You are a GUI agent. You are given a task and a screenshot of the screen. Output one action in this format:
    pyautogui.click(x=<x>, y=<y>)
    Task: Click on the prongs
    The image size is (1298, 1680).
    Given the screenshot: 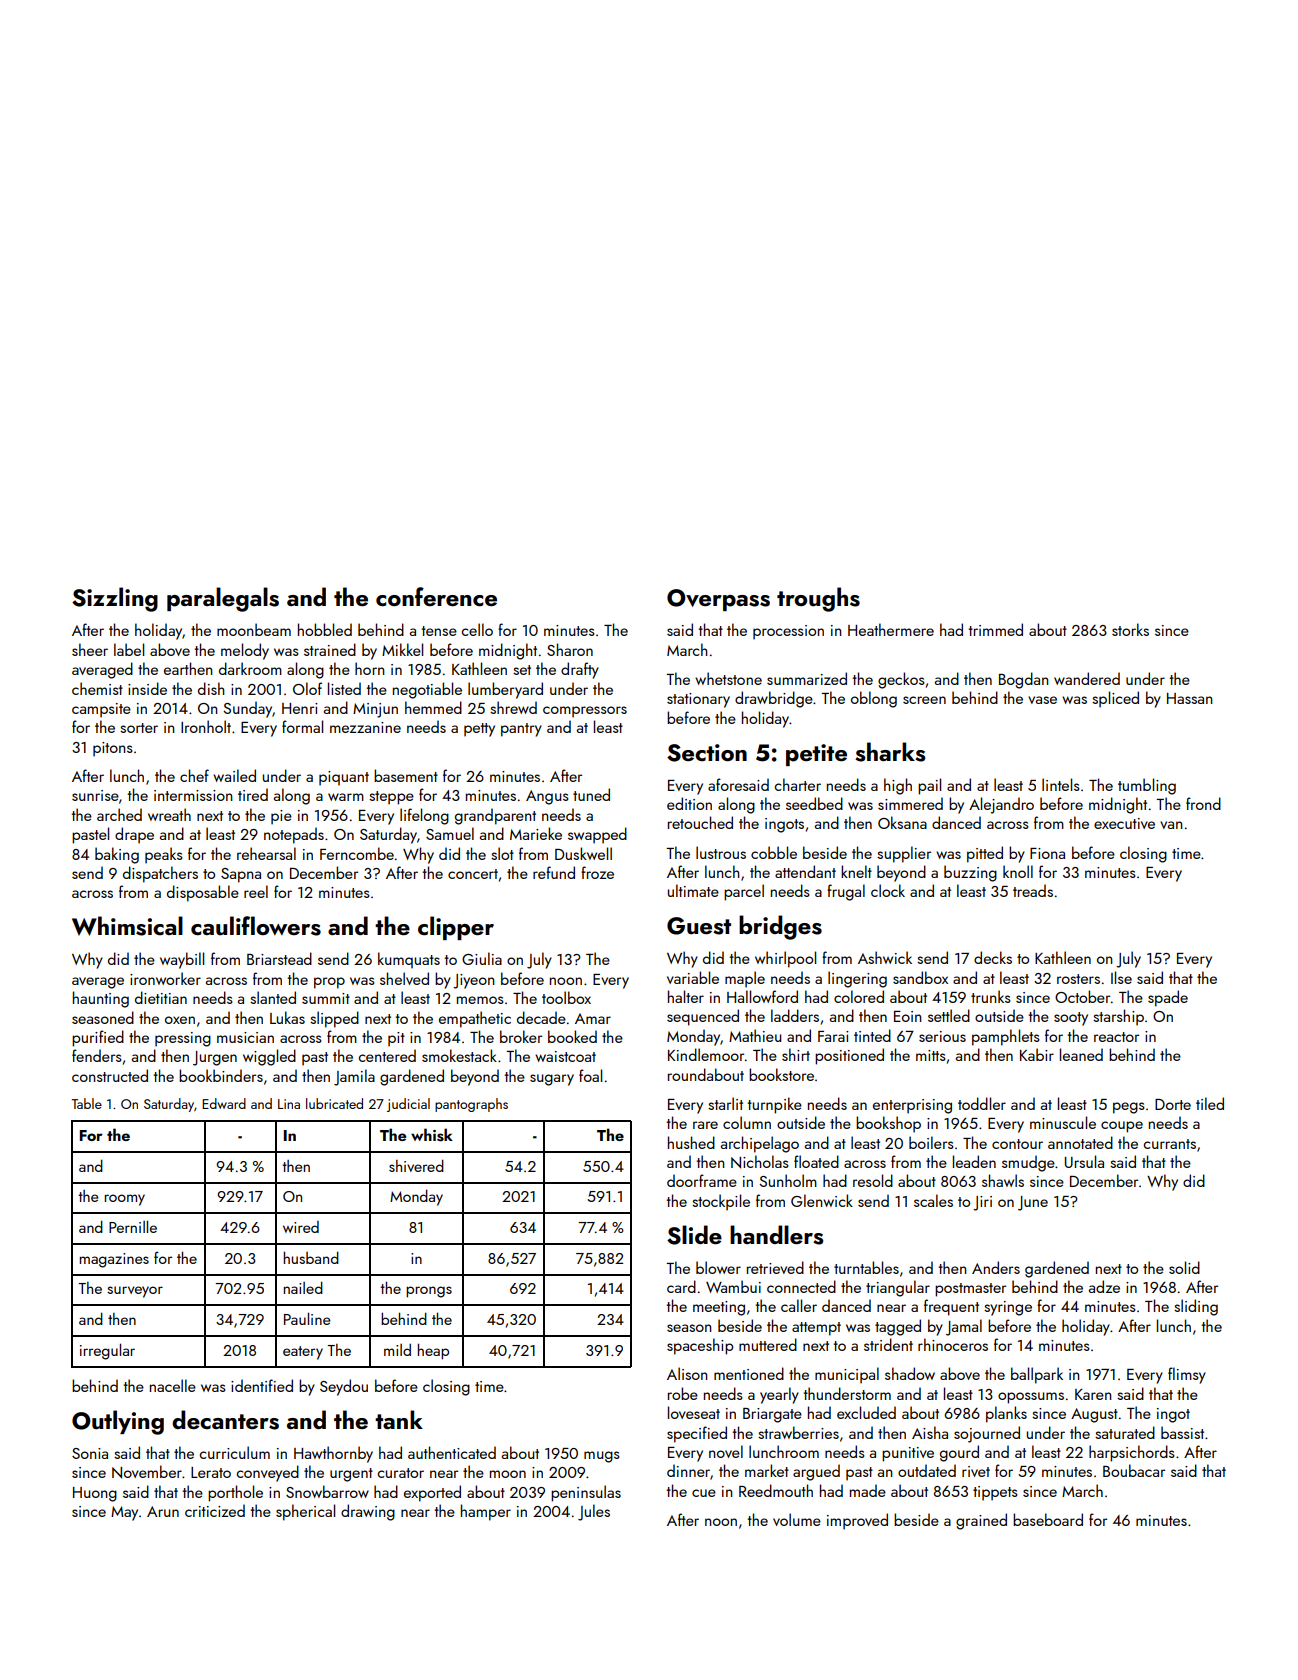 What is the action you would take?
    pyautogui.click(x=429, y=1292)
